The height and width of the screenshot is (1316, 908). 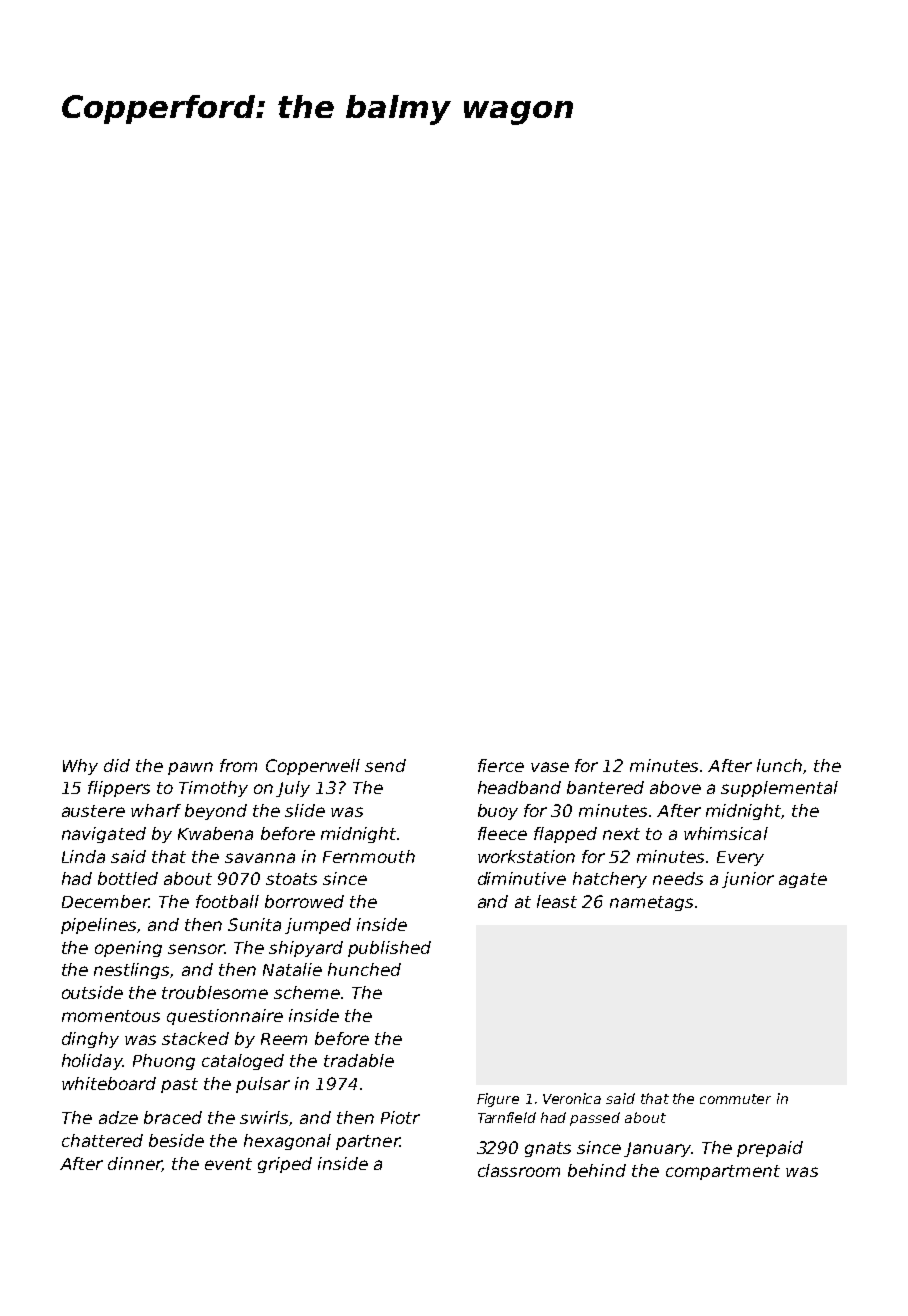 I want to click on needs, so click(x=678, y=878).
